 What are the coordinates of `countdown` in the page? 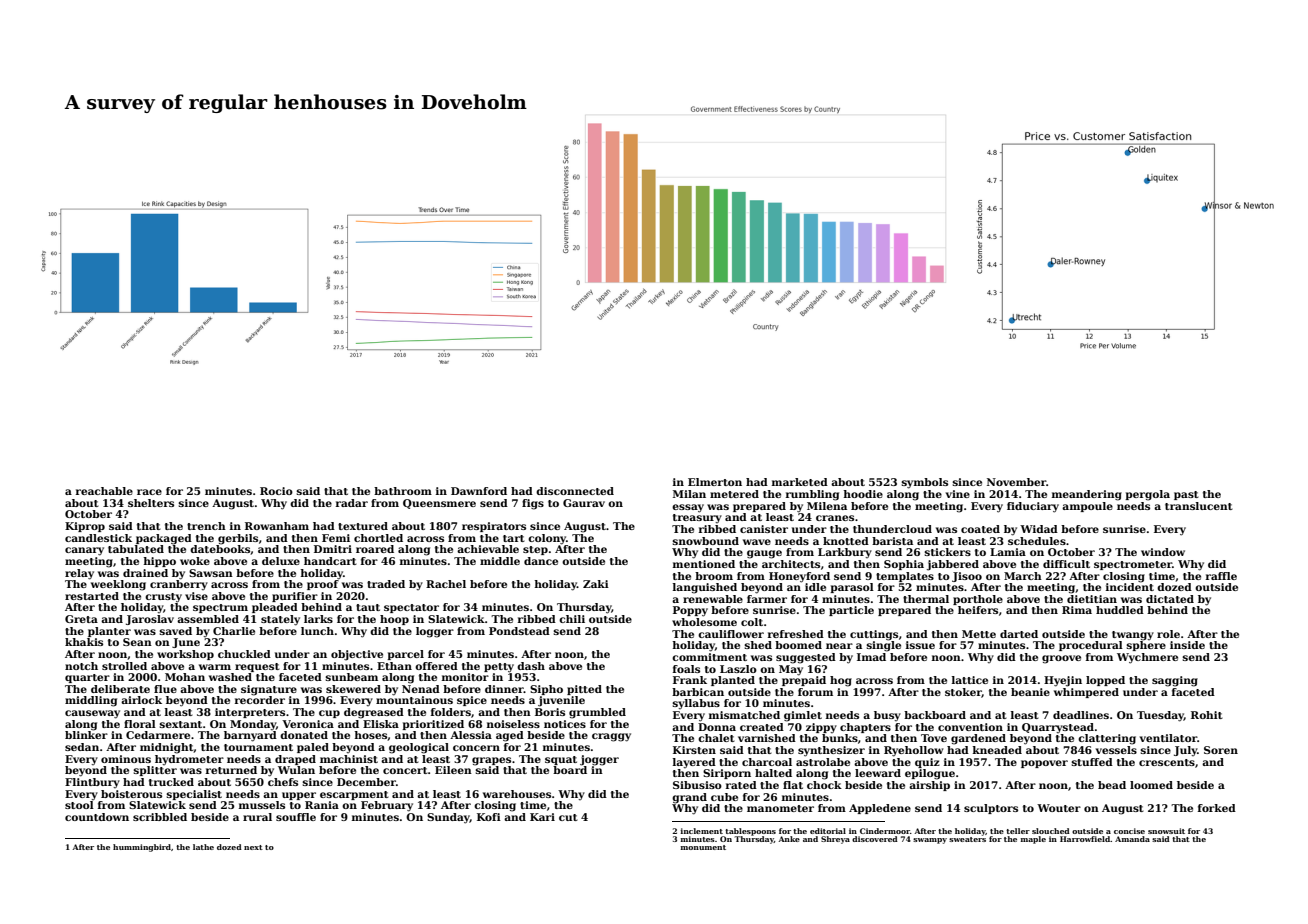 It's located at (97, 817).
